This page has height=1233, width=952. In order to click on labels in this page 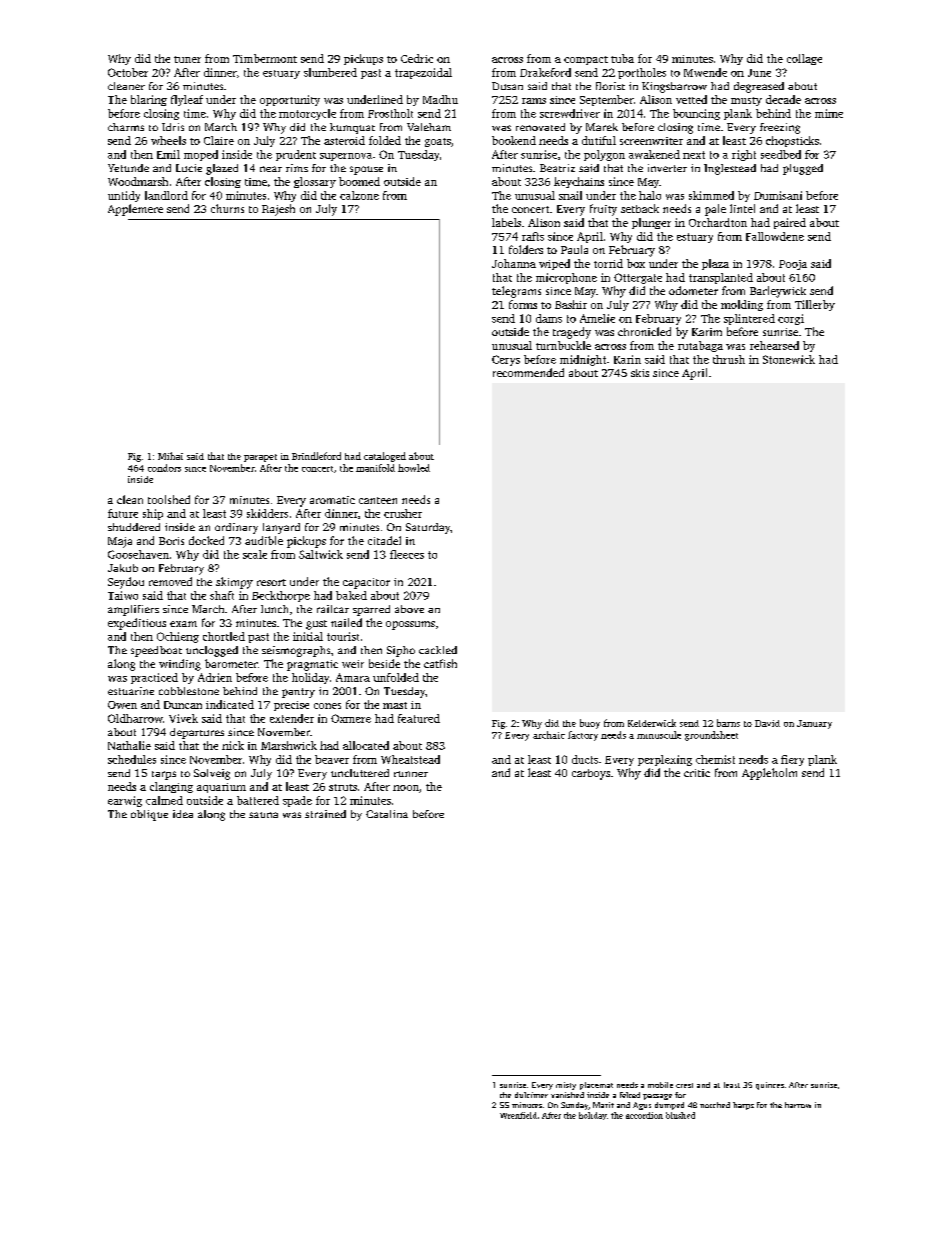, I will do `click(506, 222)`.
